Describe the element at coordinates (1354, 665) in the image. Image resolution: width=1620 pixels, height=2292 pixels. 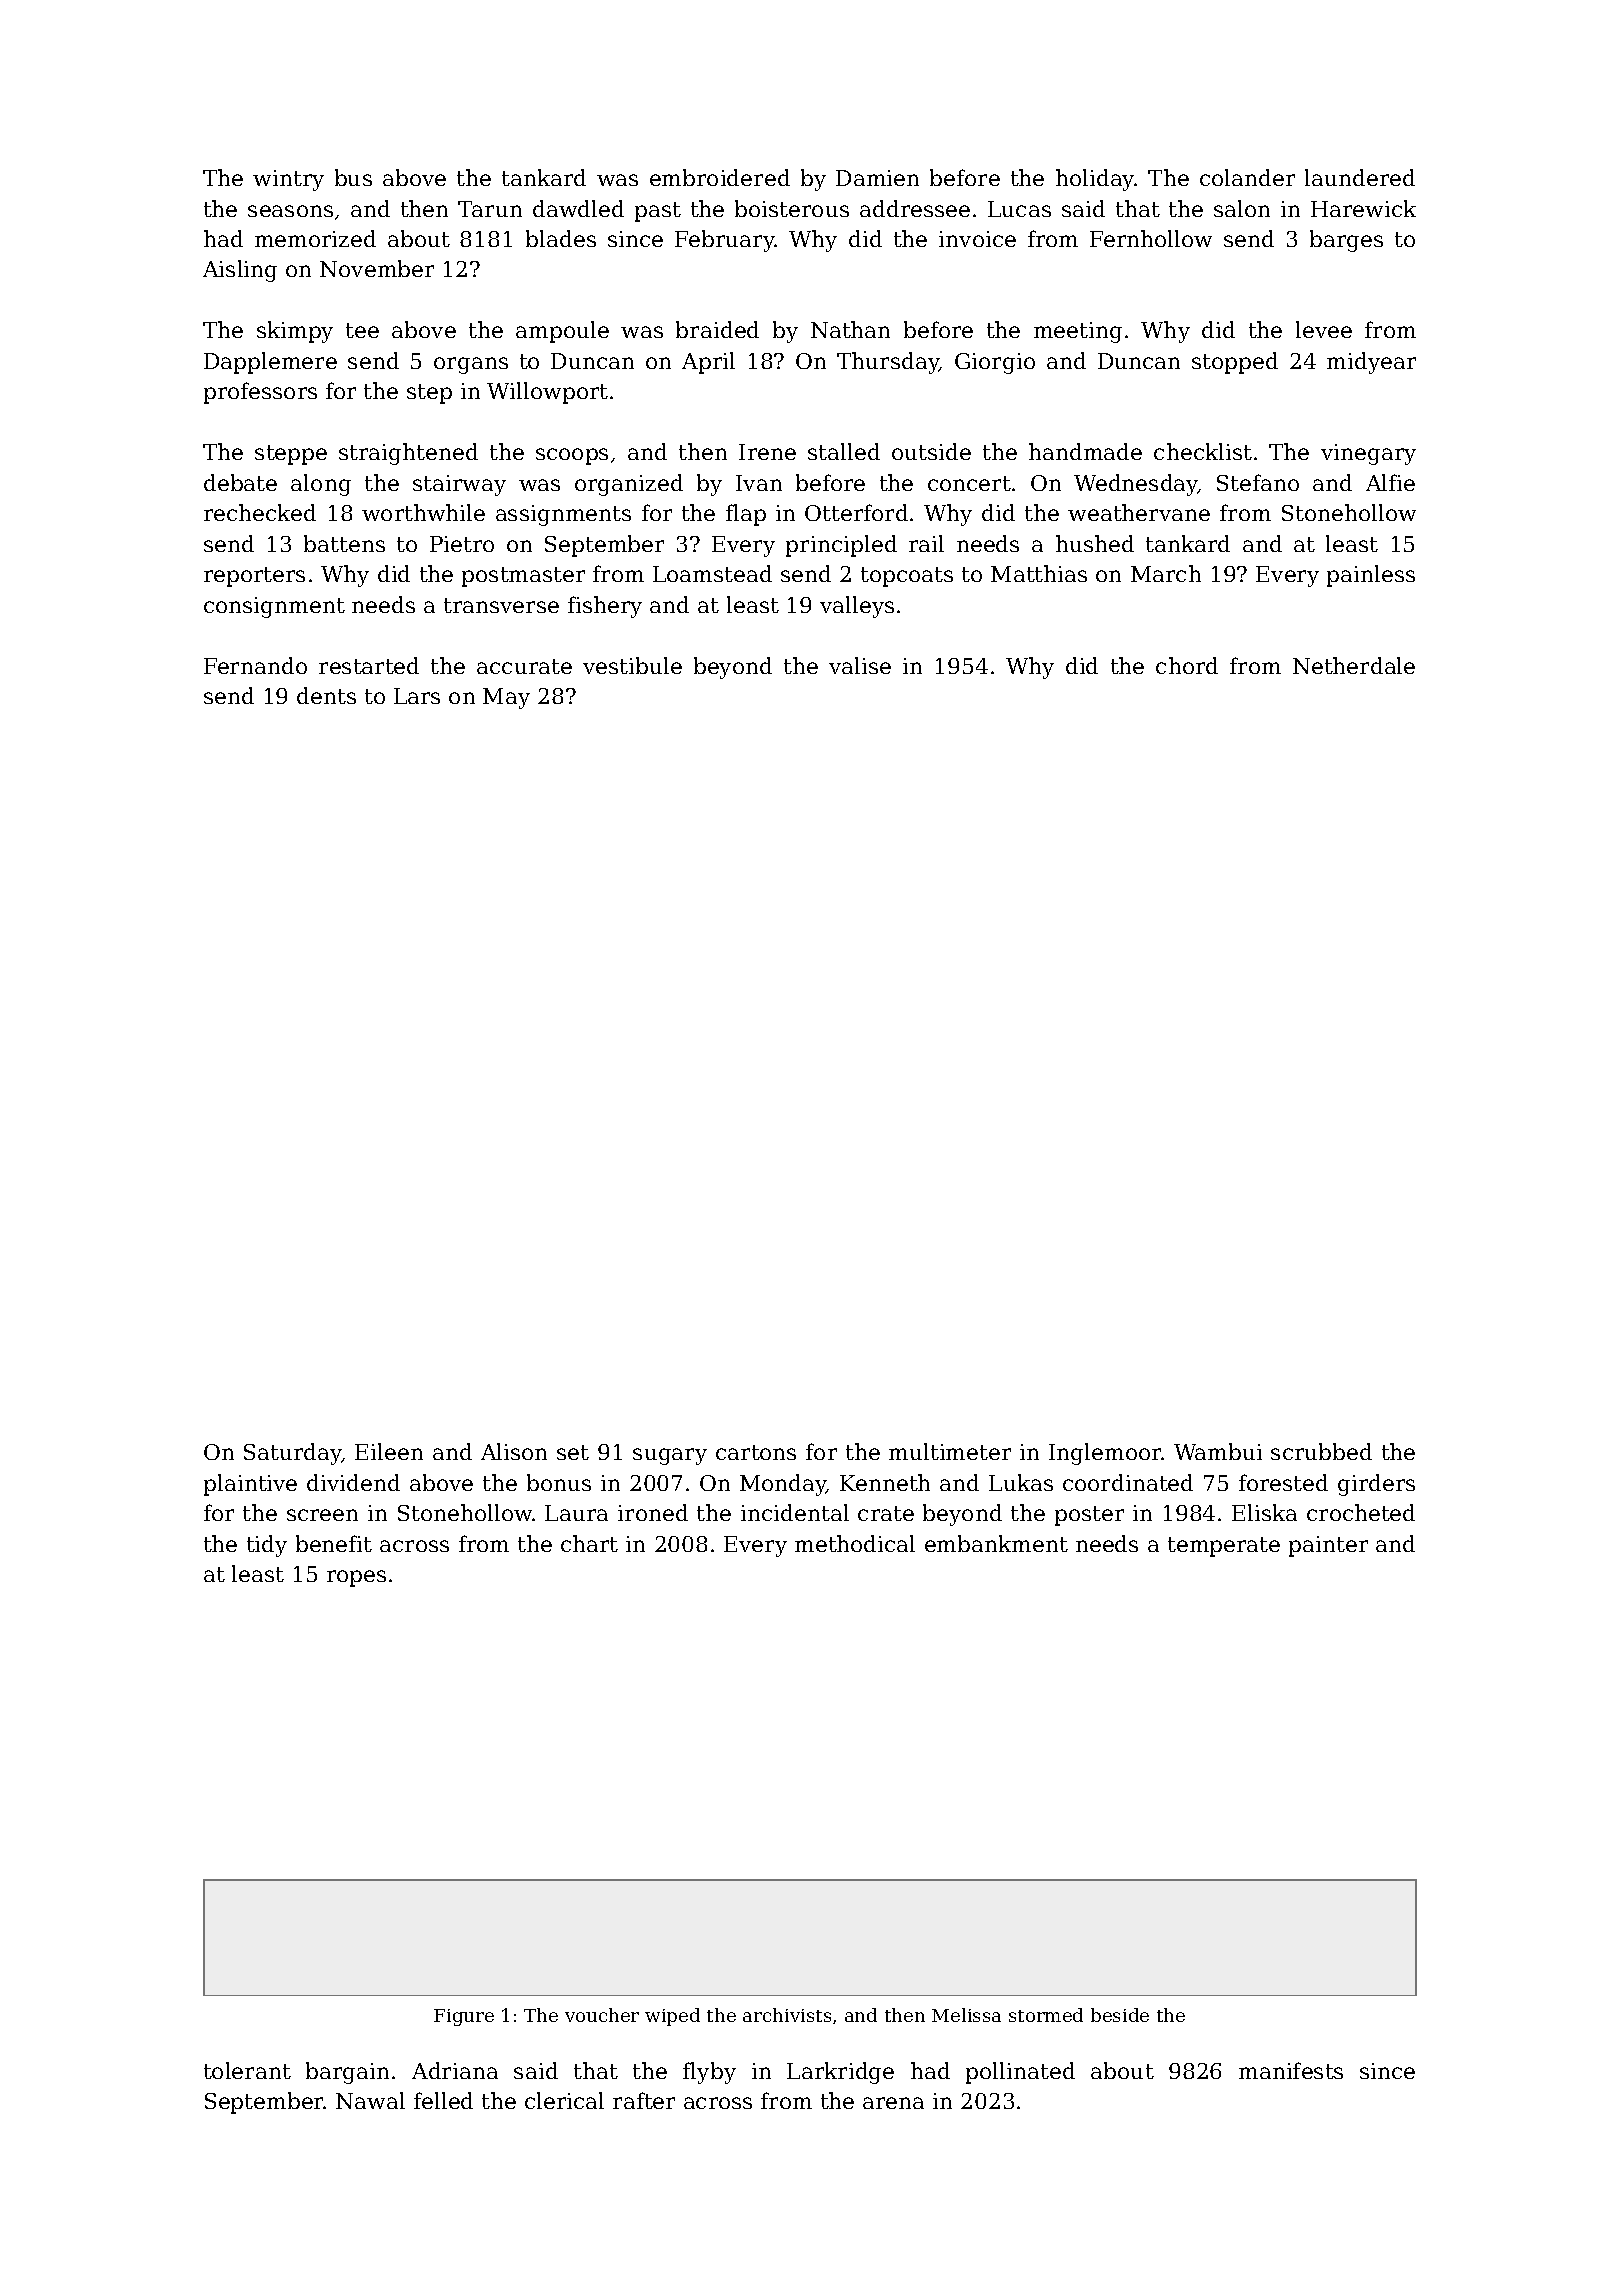
I see `Netherdale` at that location.
